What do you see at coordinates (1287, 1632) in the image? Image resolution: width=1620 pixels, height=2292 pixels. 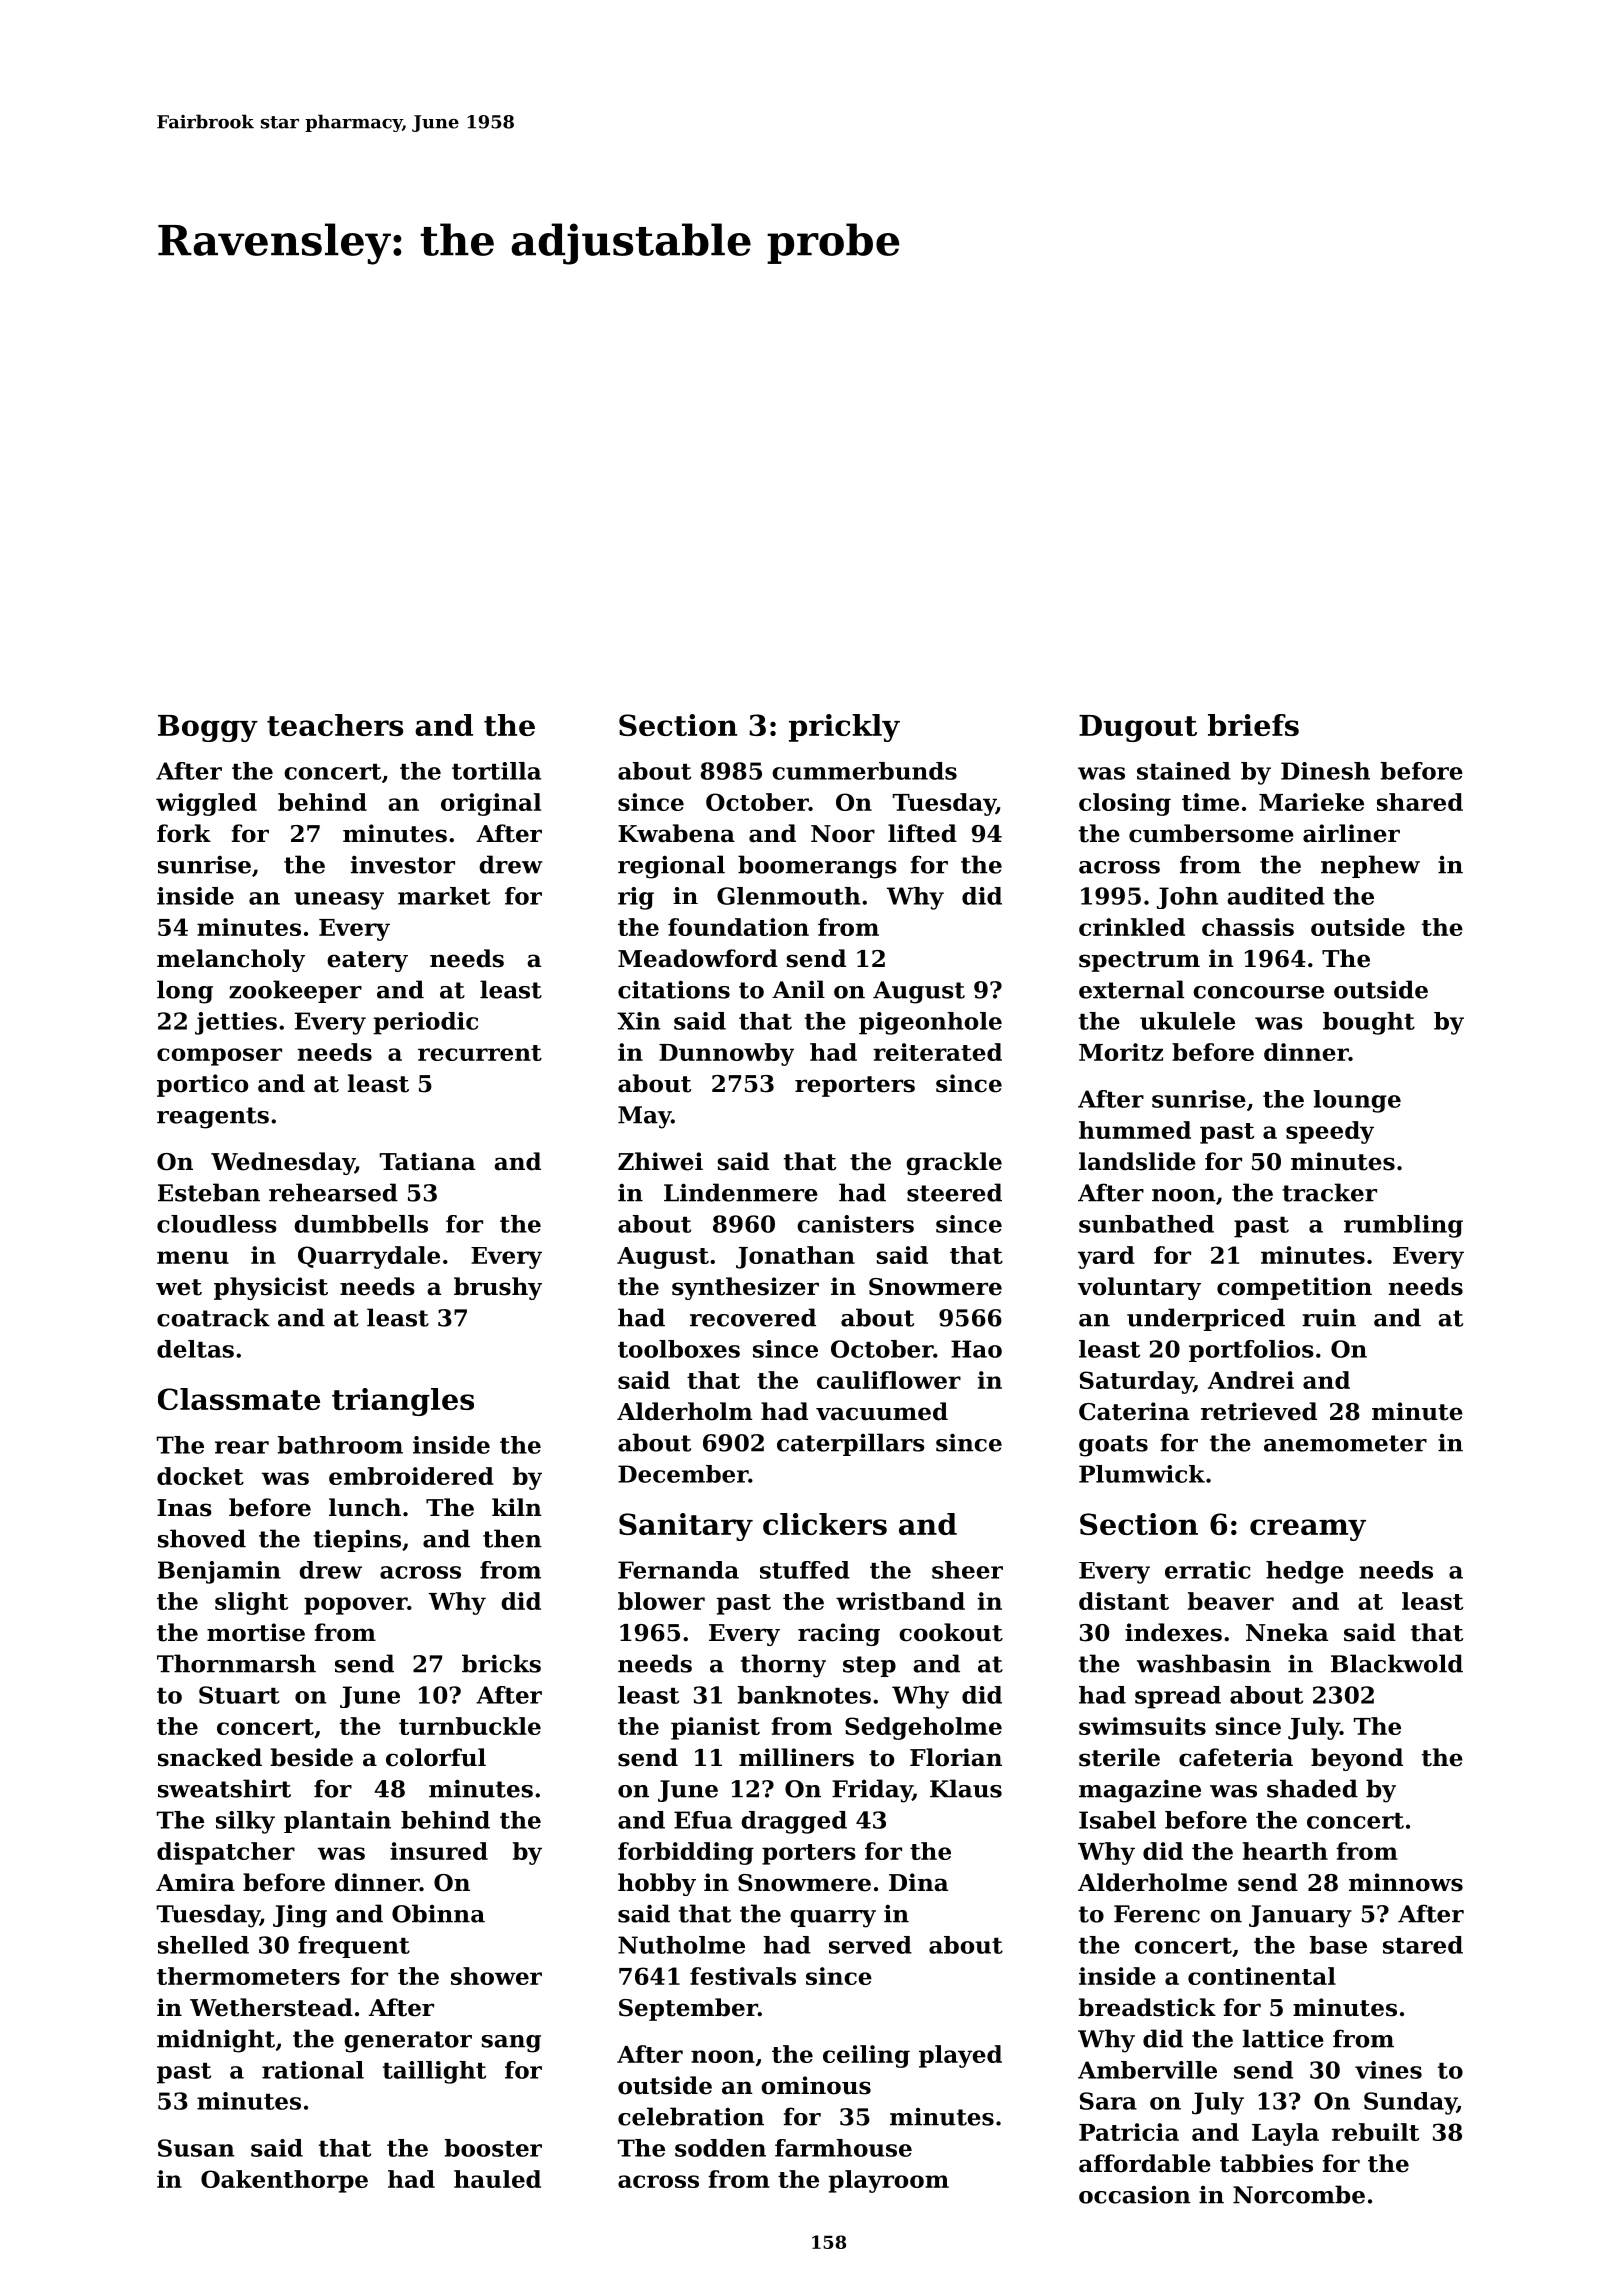 I see `Nneka` at bounding box center [1287, 1632].
